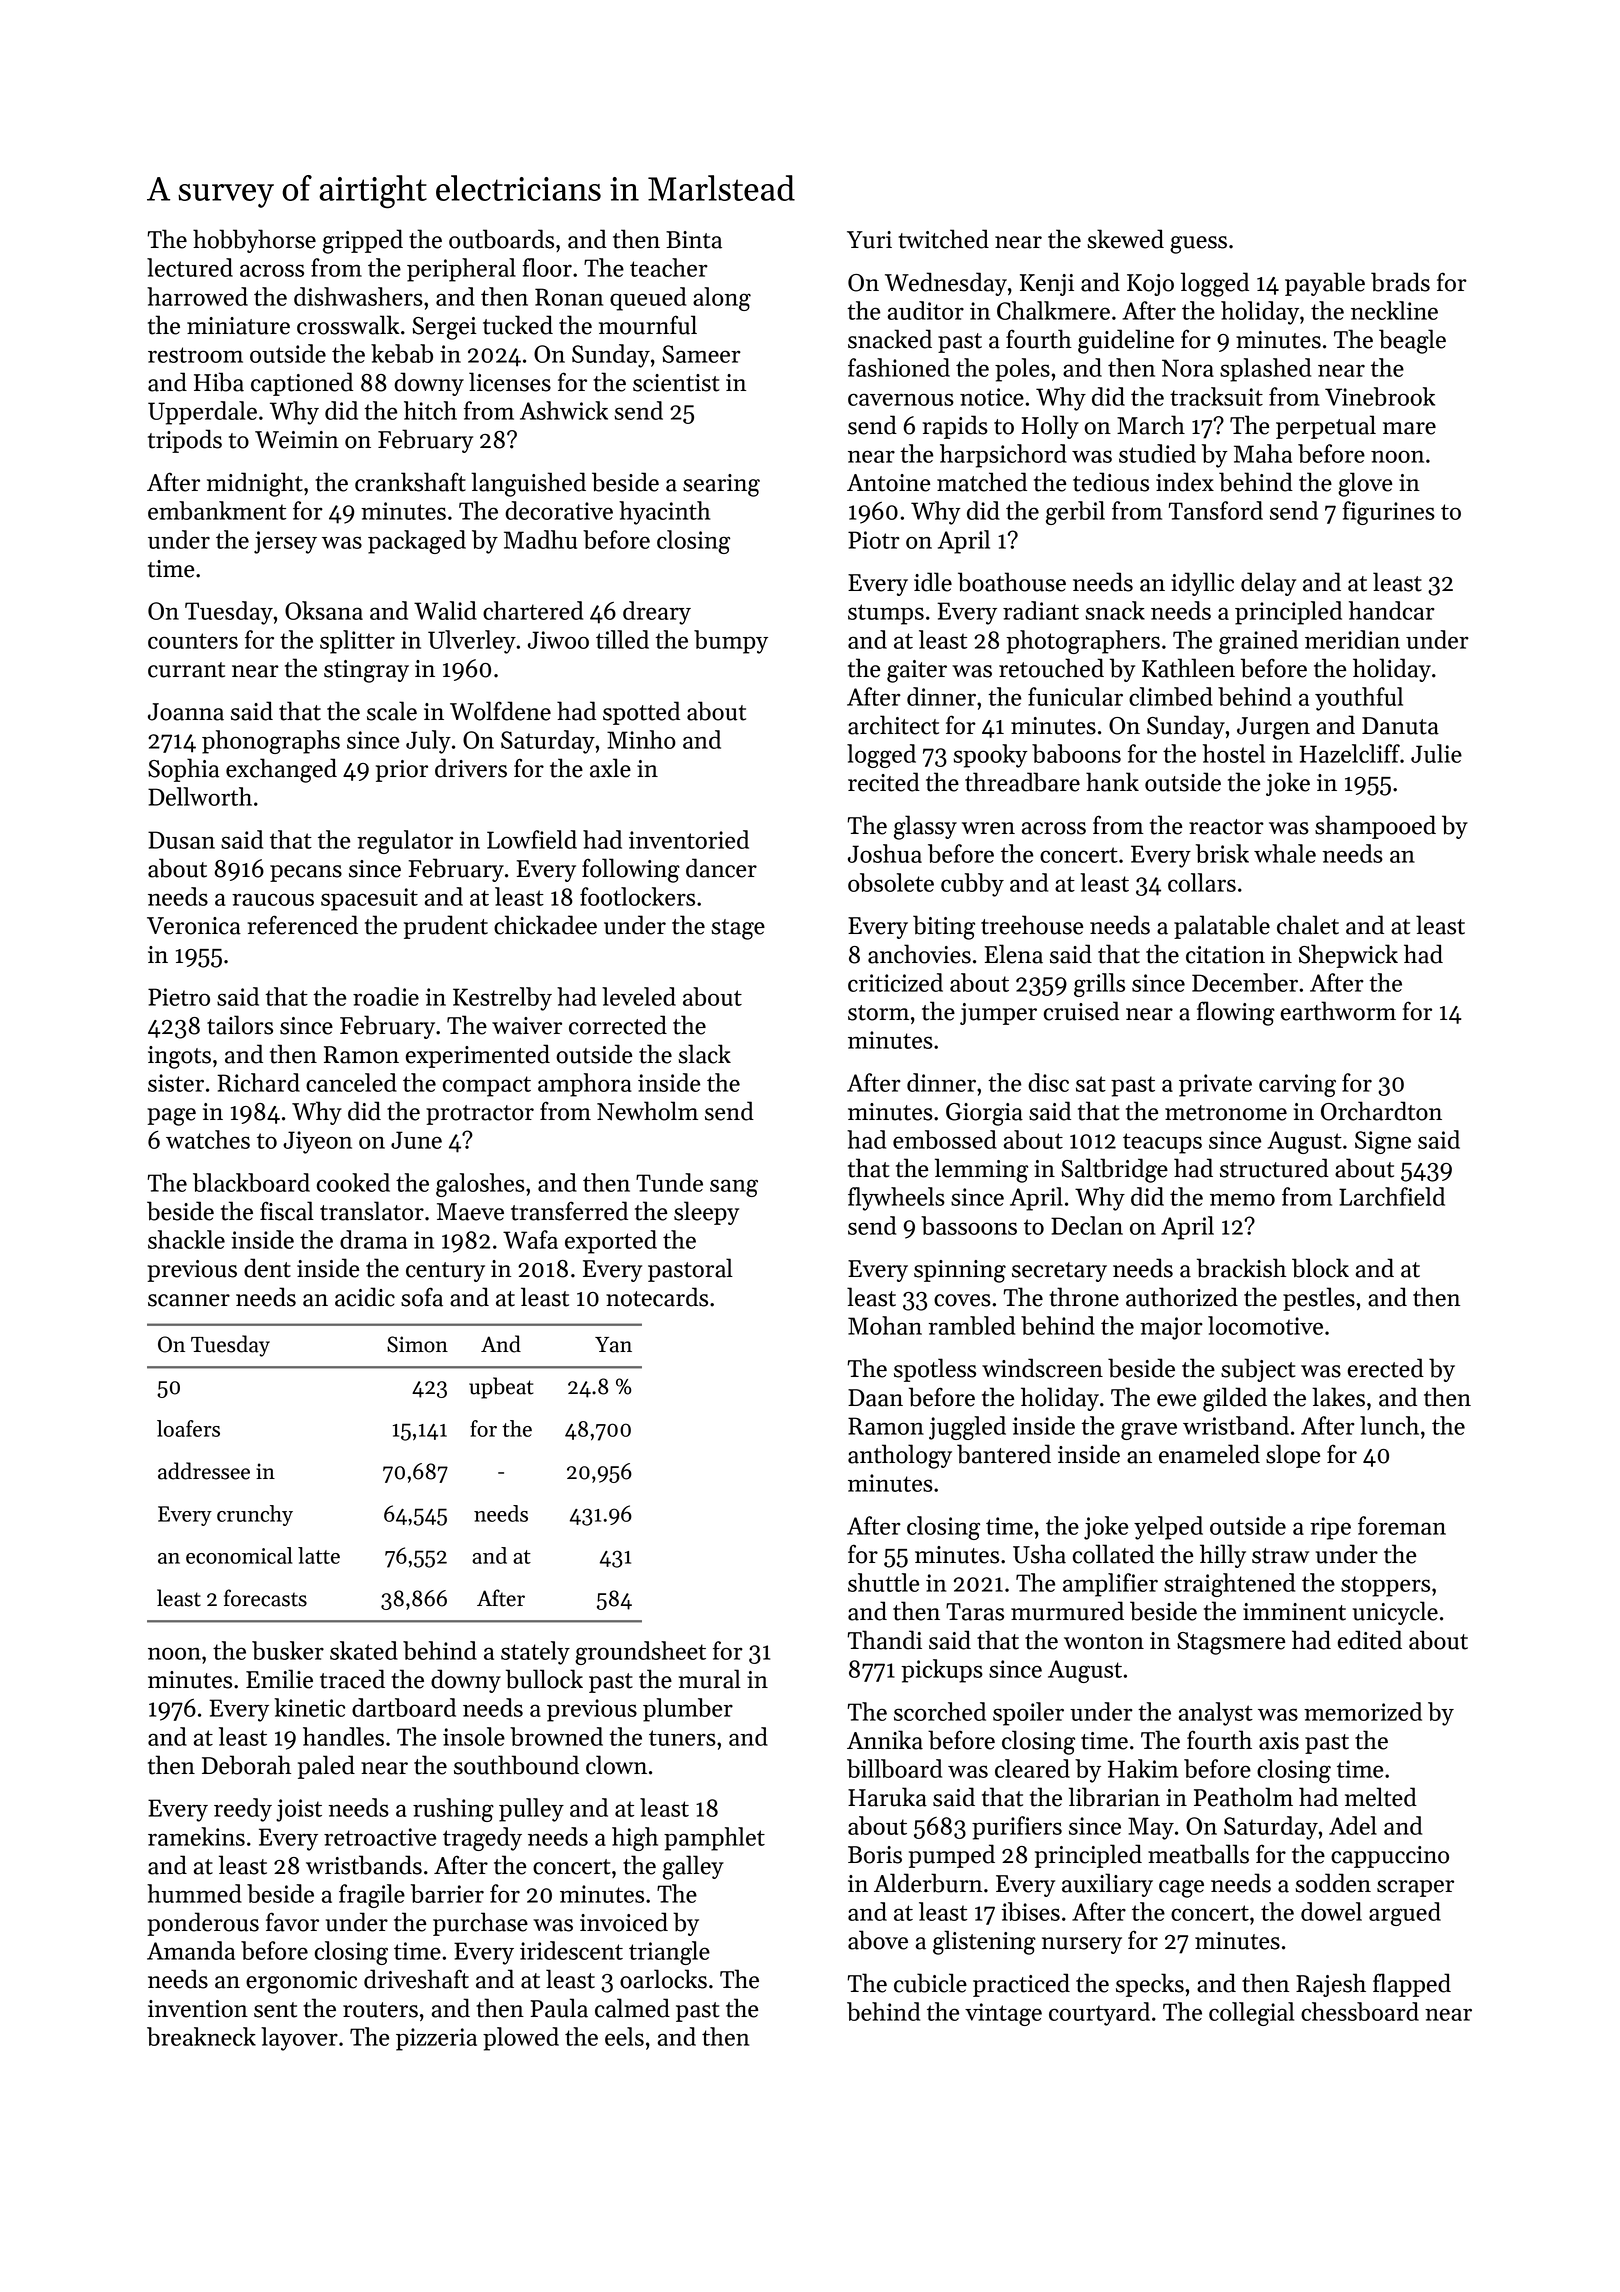 The width and height of the document is (1620, 2292). I want to click on addressee, so click(204, 1471).
